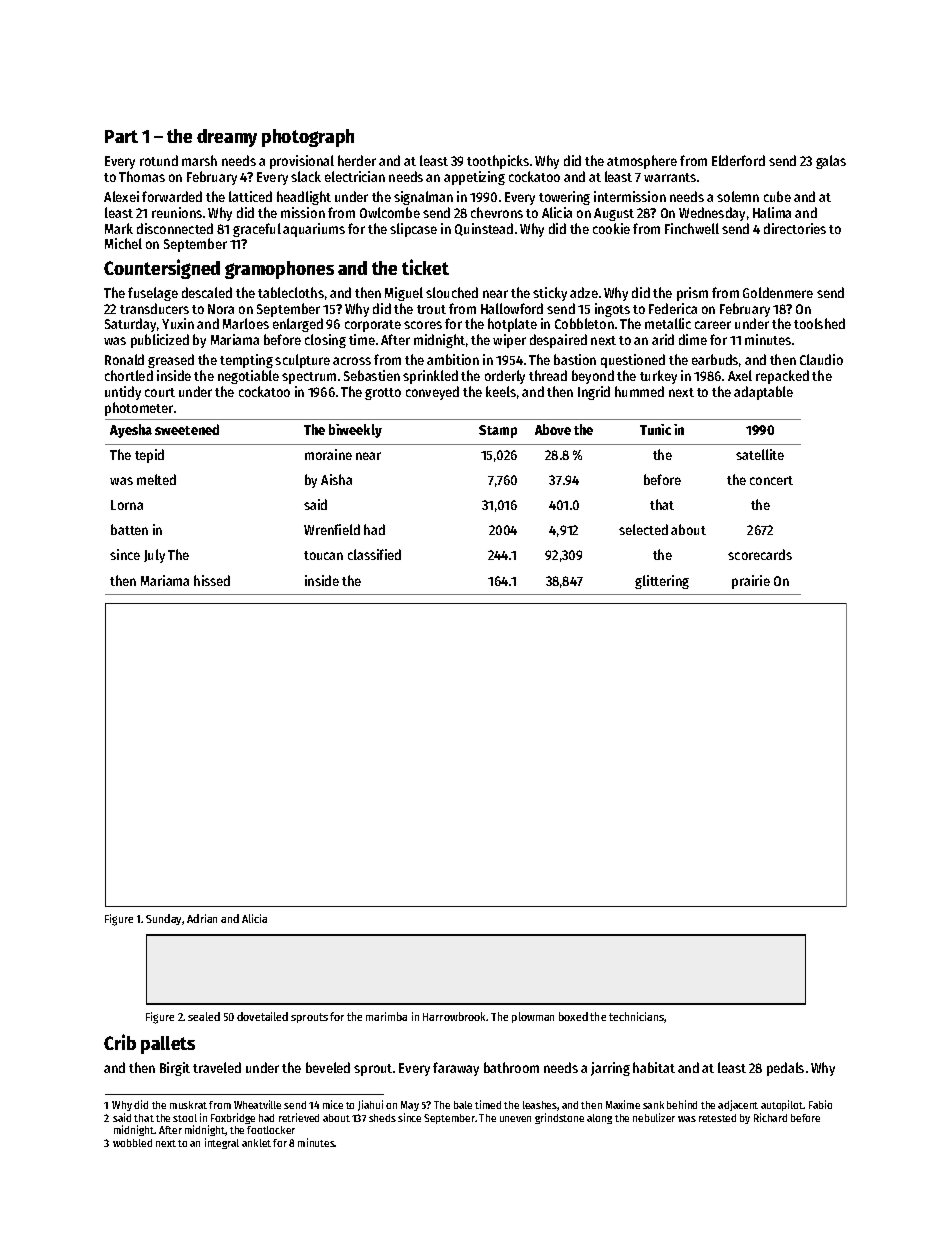 Image resolution: width=952 pixels, height=1233 pixels. What do you see at coordinates (821, 359) in the document?
I see `Claudio` at bounding box center [821, 359].
